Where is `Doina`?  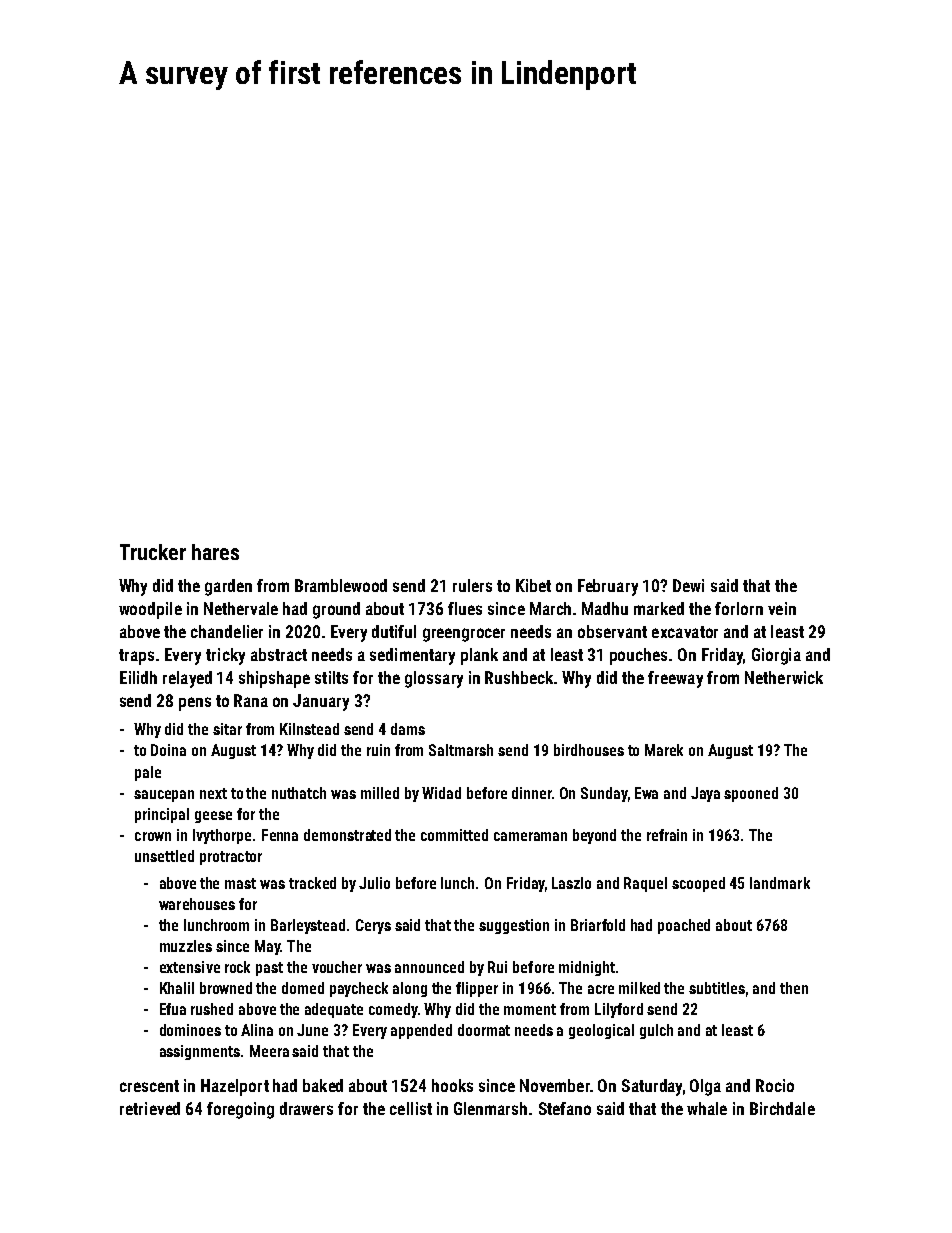
Doina is located at coordinates (168, 750).
